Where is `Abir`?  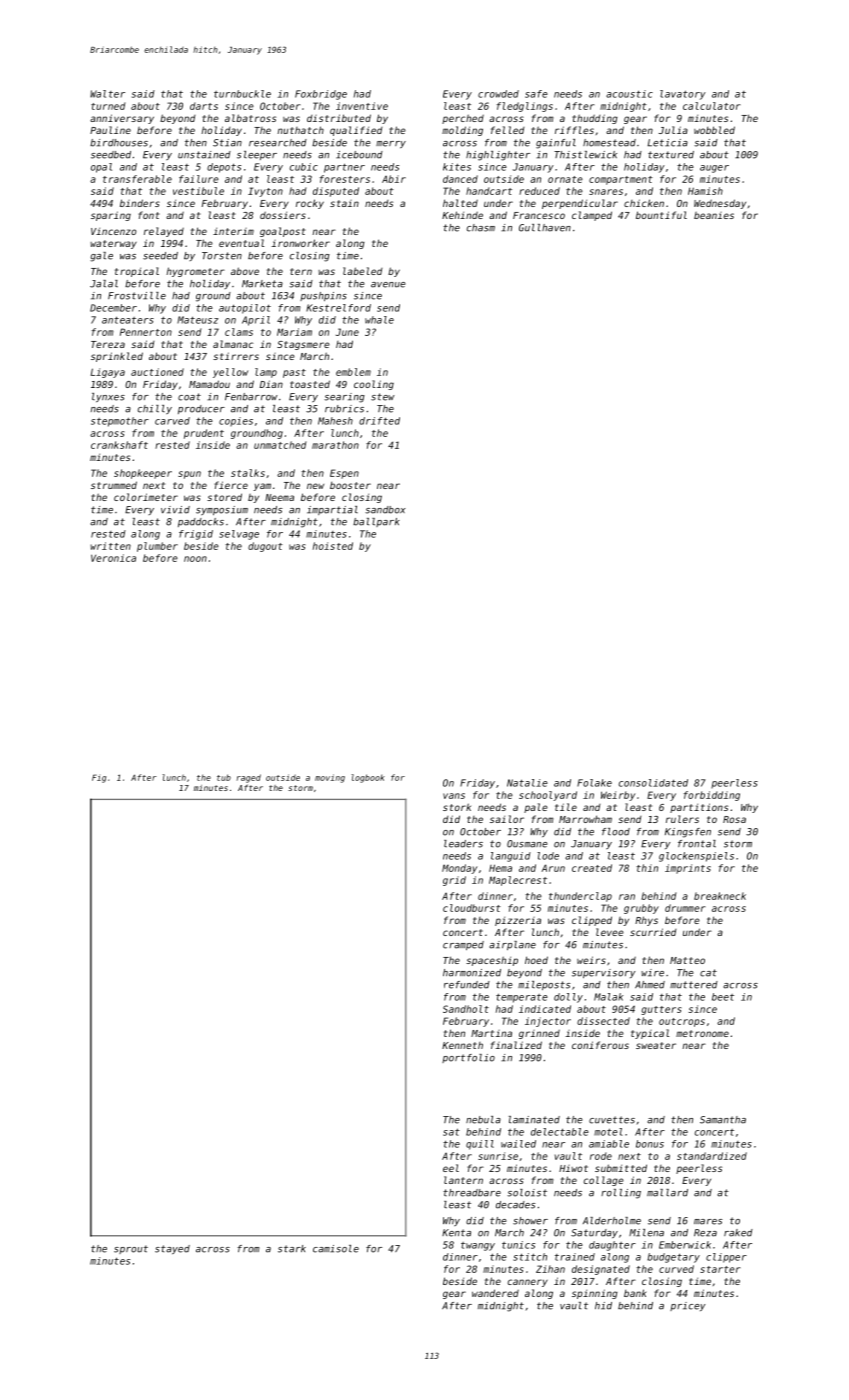
Abir is located at coordinates (394, 179).
